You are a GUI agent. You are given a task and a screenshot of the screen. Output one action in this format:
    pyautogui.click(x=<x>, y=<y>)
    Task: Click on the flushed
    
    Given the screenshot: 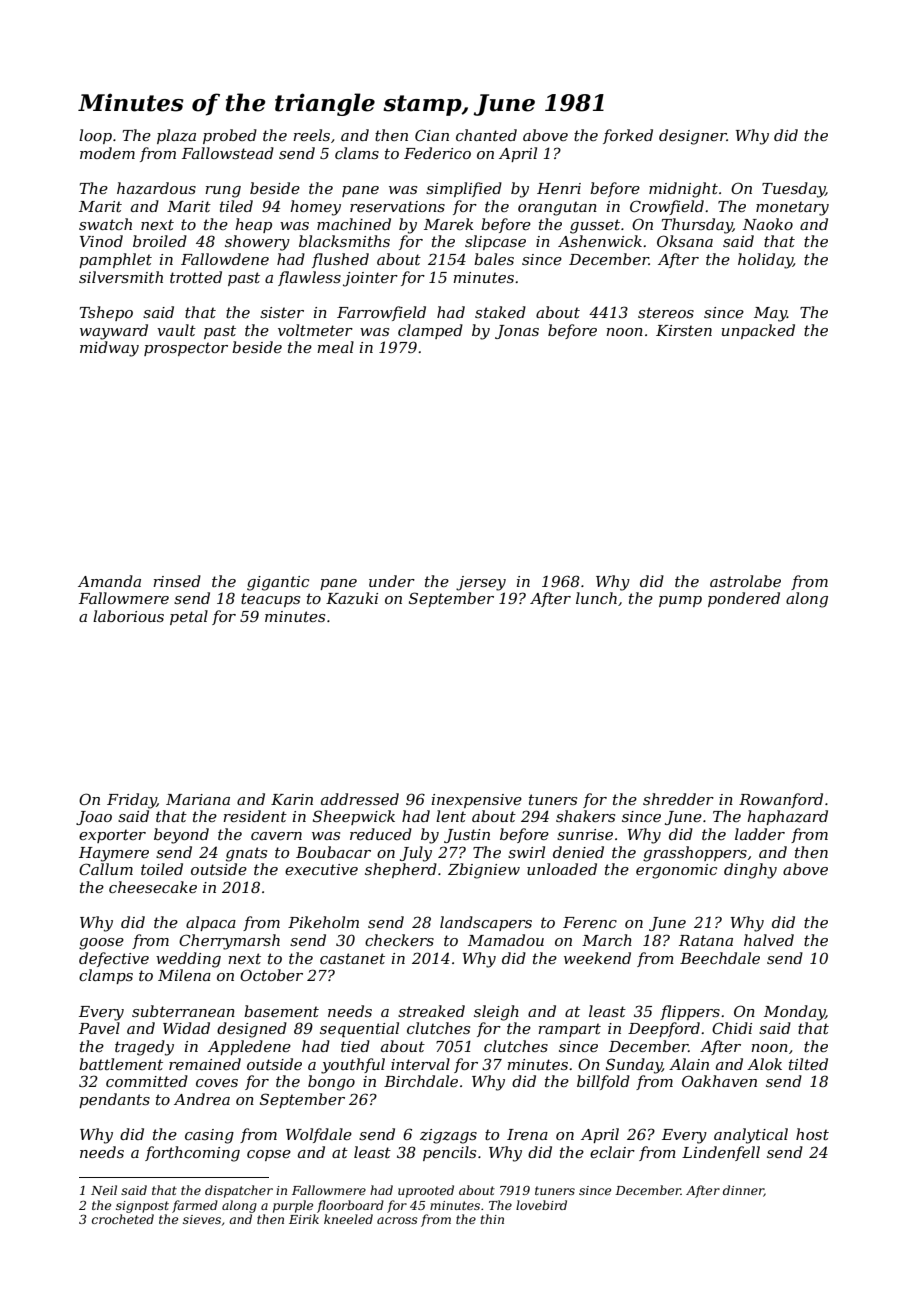 What is the action you would take?
    pyautogui.click(x=340, y=260)
